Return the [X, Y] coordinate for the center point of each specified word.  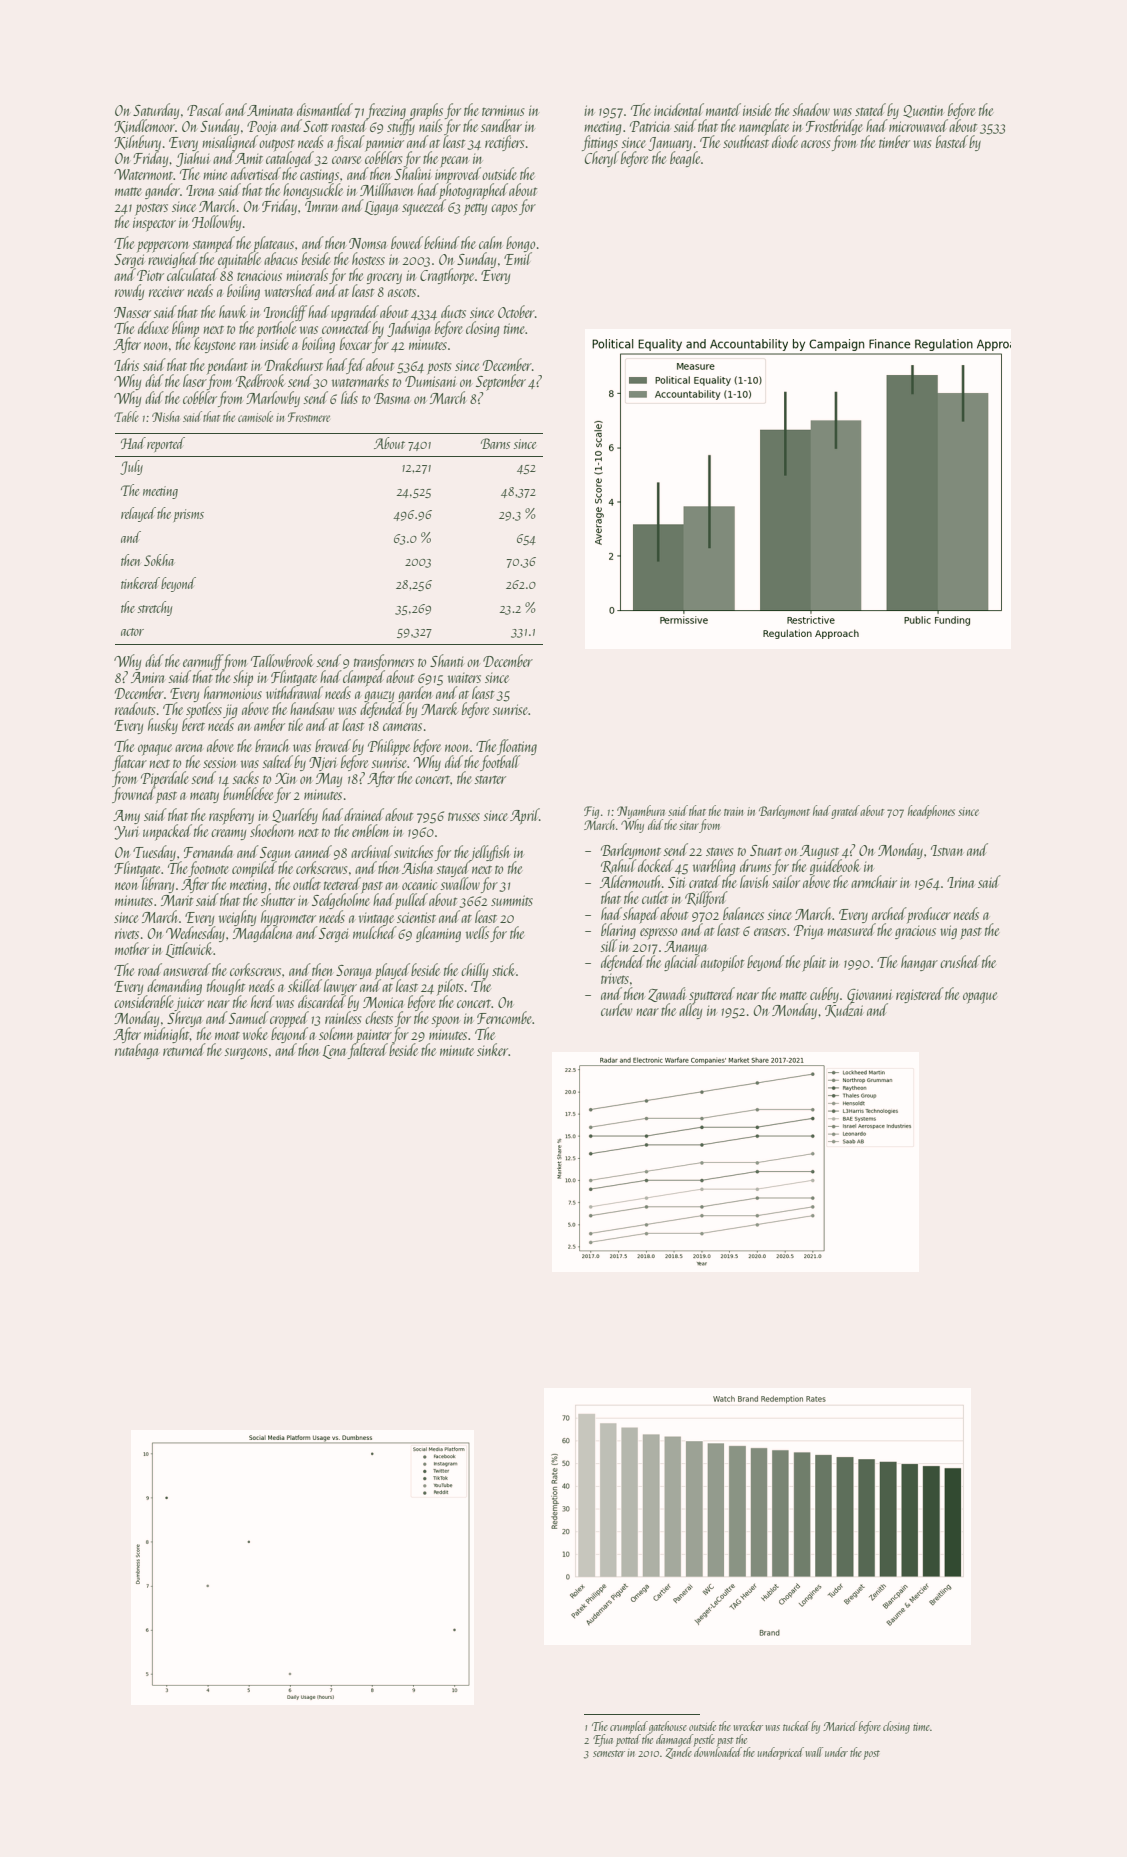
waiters [464, 678]
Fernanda [208, 851]
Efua [603, 1740]
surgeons [246, 1053]
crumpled [629, 1727]
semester [609, 1753]
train [733, 811]
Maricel [840, 1726]
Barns [495, 443]
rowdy [129, 292]
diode [785, 142]
